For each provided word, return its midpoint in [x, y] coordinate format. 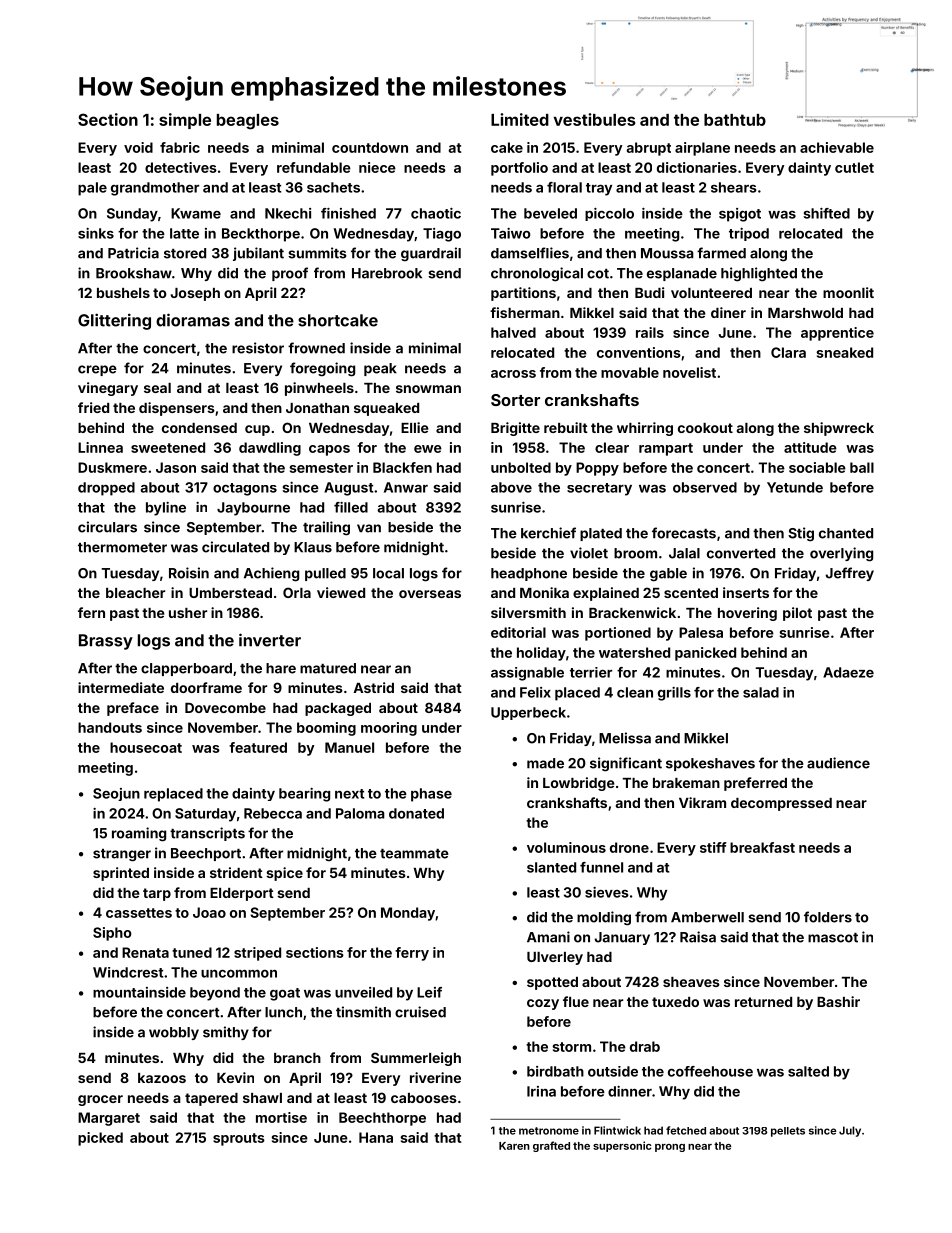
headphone [529, 574]
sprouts [239, 1139]
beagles [248, 122]
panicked [705, 654]
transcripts [207, 834]
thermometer [122, 547]
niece [377, 167]
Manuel [349, 747]
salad [761, 692]
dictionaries [697, 167]
